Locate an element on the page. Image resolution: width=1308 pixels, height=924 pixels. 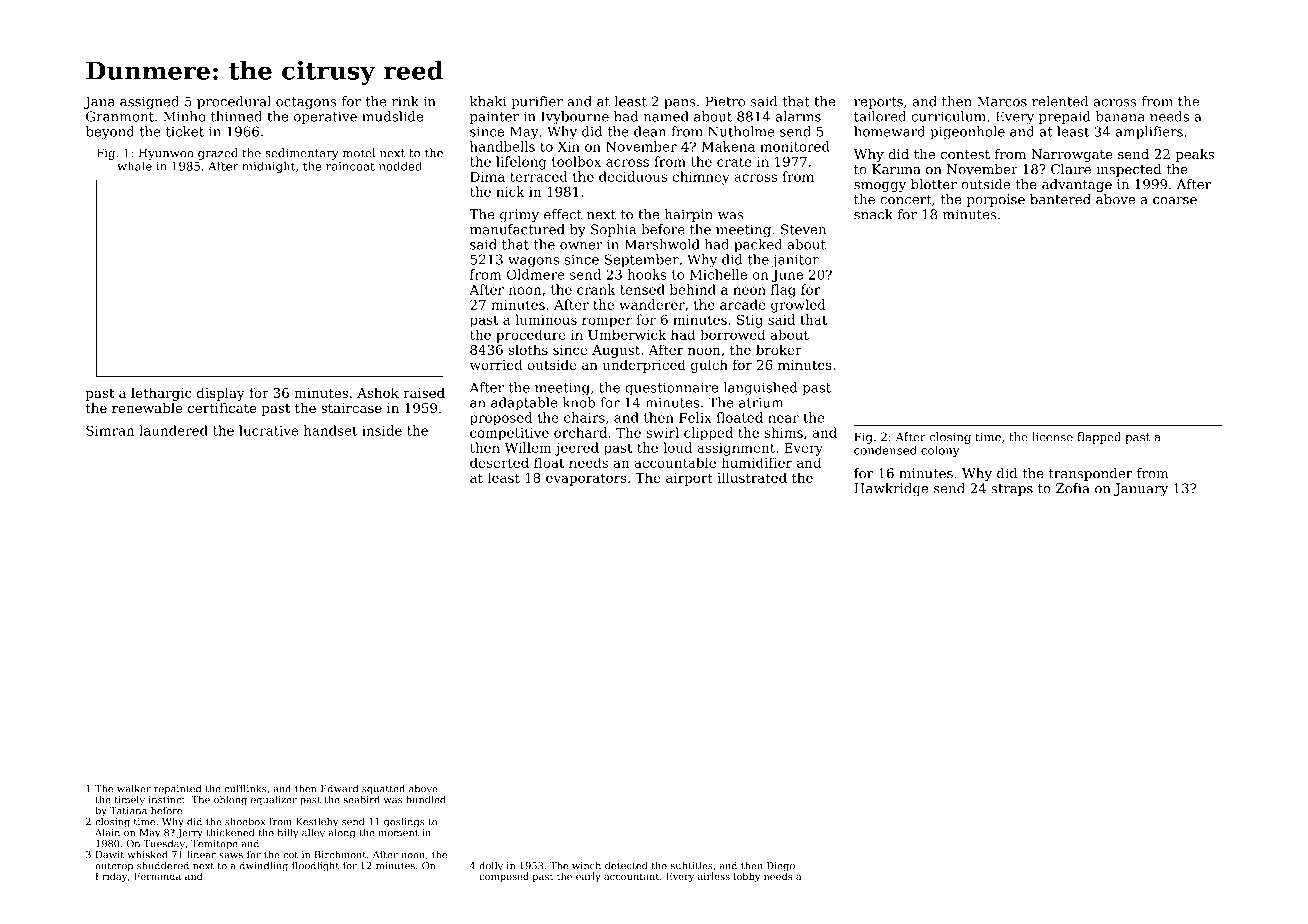
Dawit is located at coordinates (110, 855).
